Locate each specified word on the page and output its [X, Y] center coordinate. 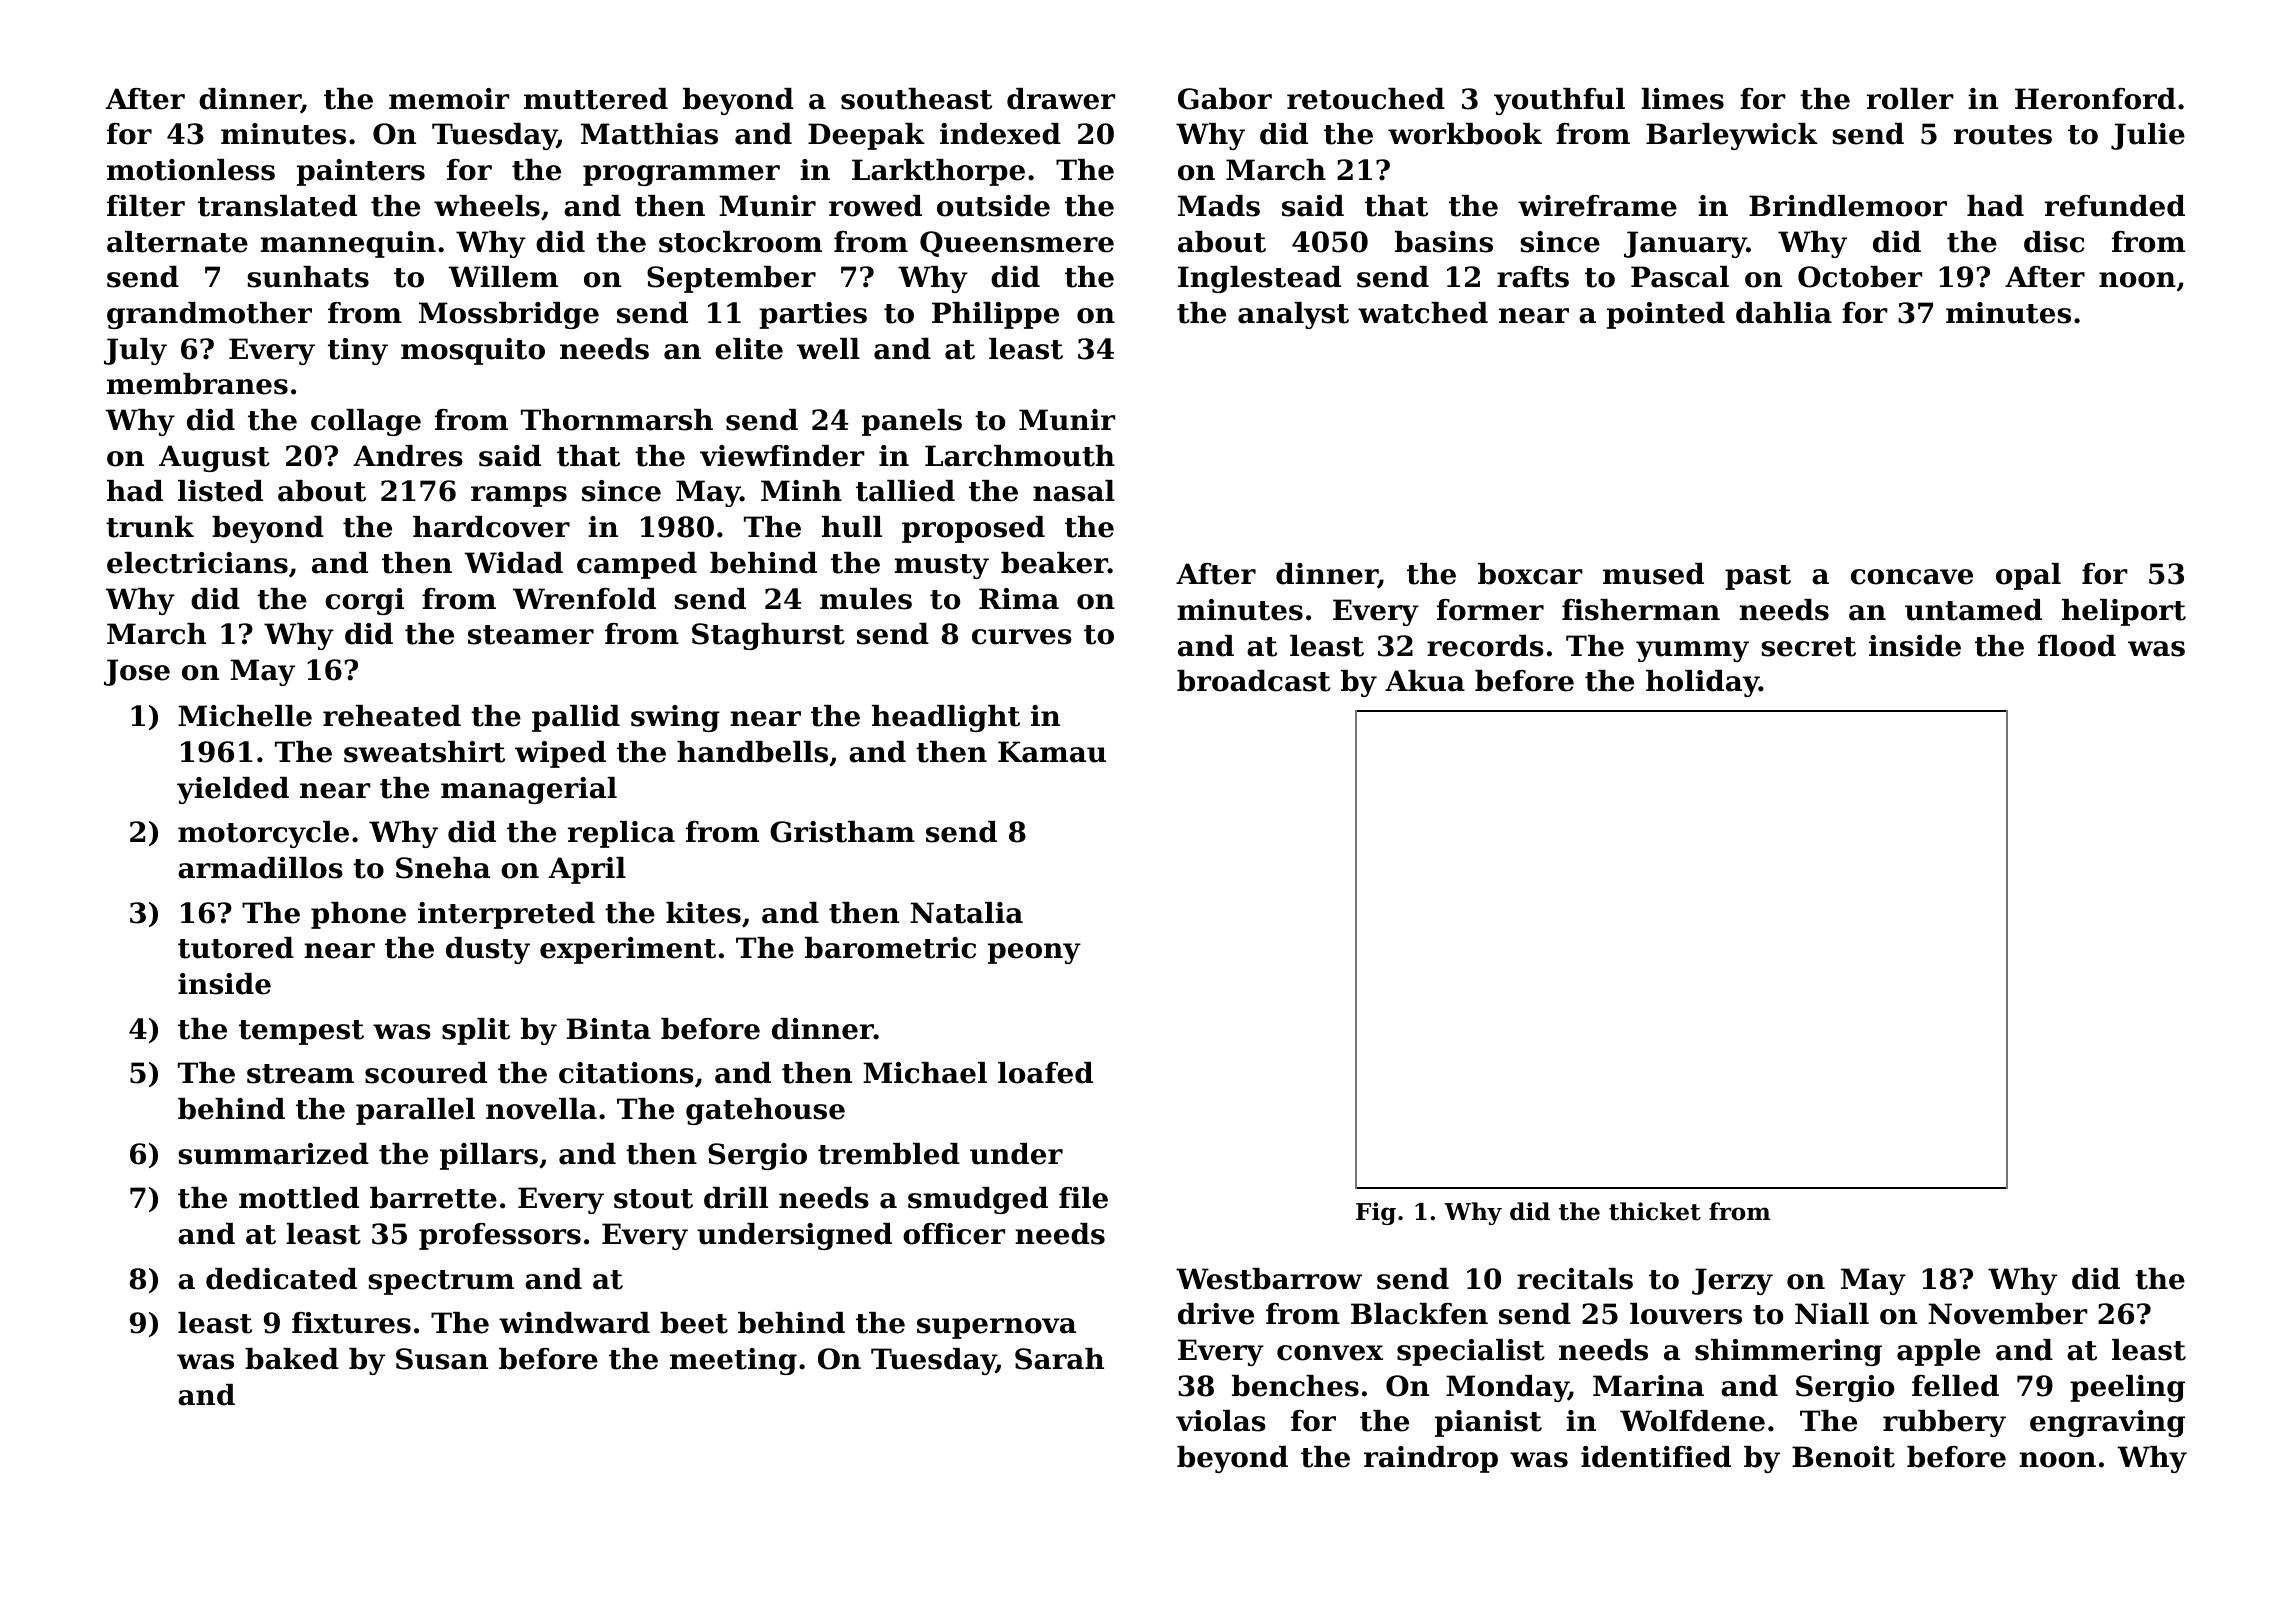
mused [1653, 574]
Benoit [1843, 1457]
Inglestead [1259, 279]
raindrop [1431, 1459]
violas [1221, 1421]
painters [361, 172]
